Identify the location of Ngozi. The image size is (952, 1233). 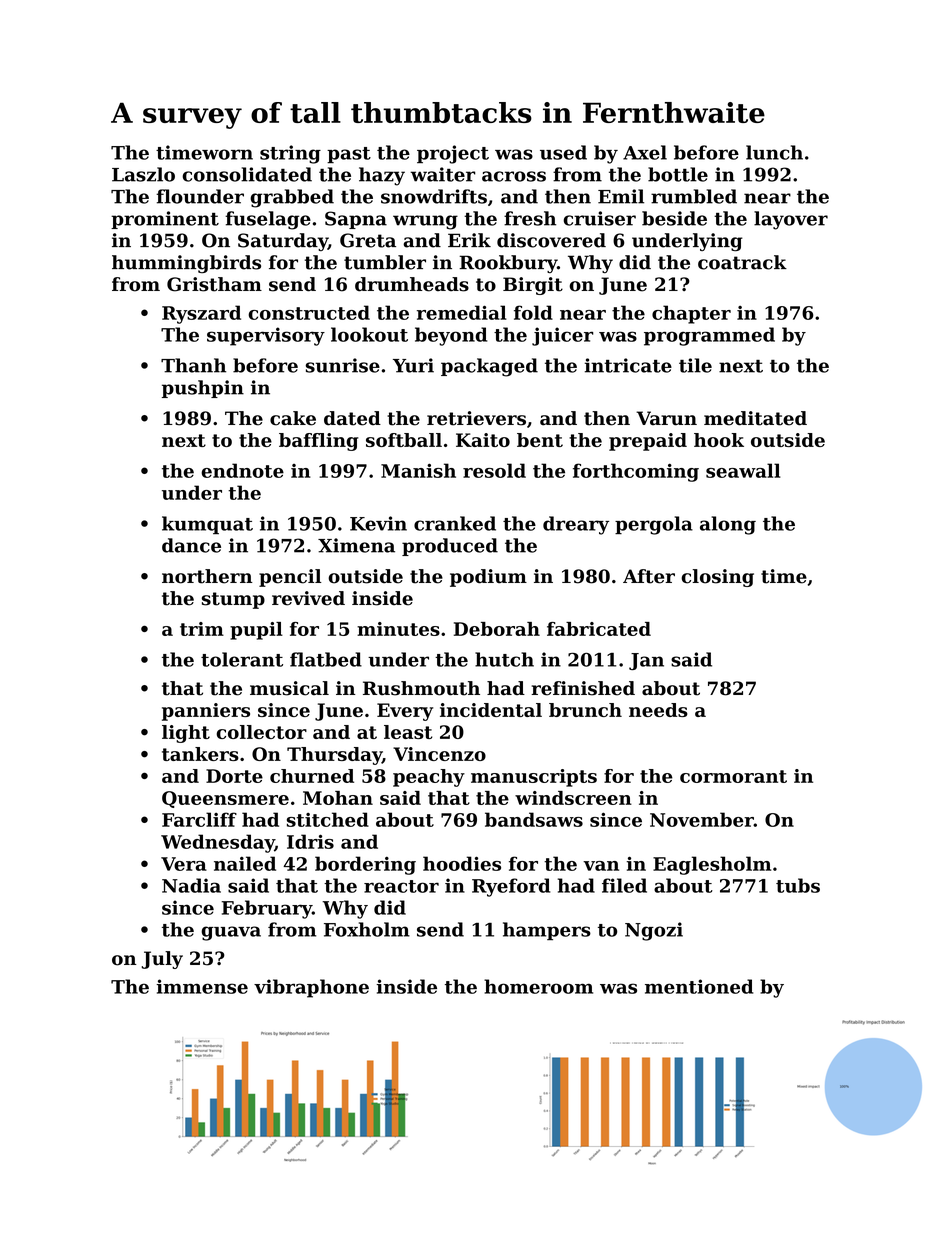
(654, 931).
